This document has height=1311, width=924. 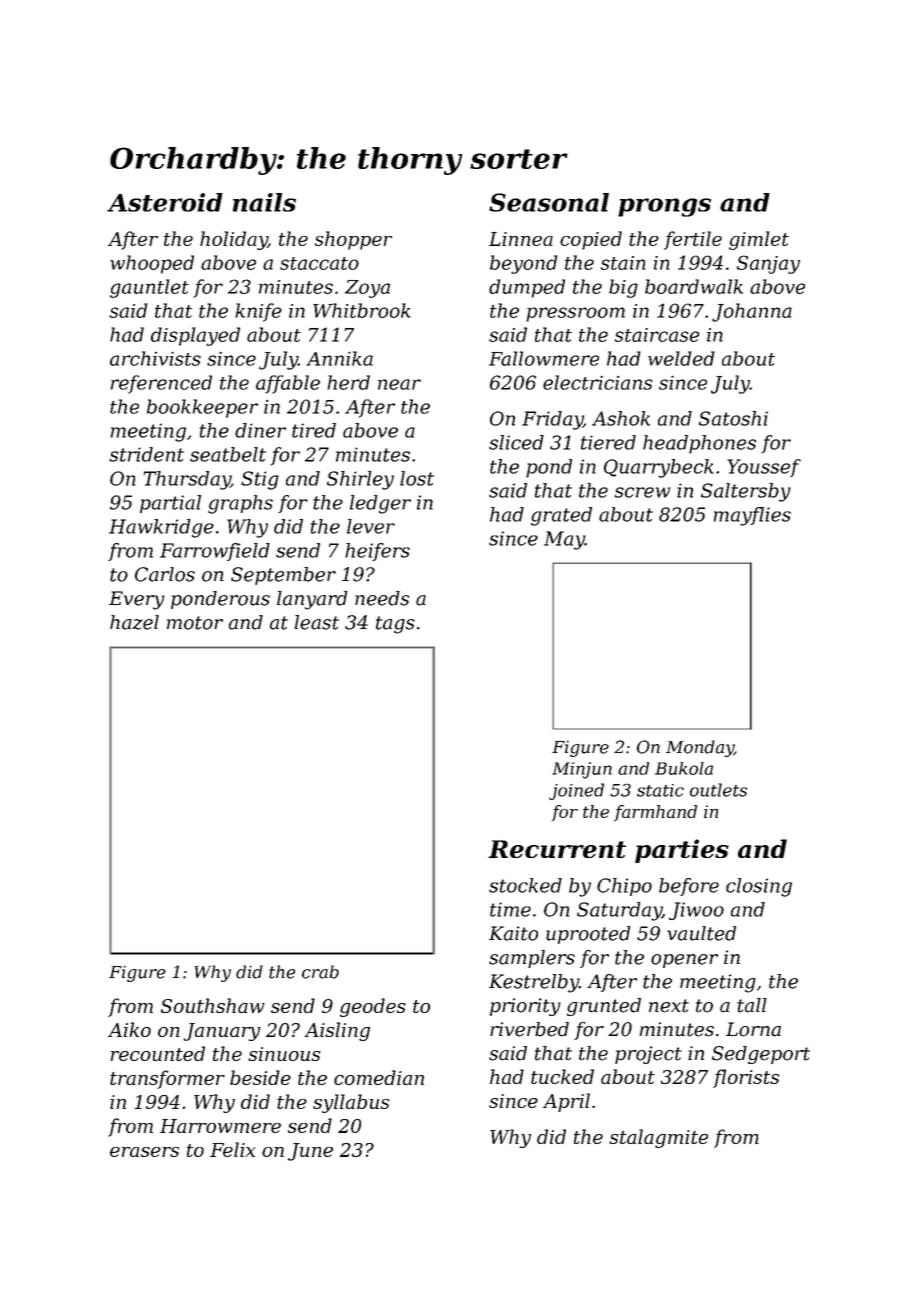 What do you see at coordinates (510, 909) in the document?
I see `time` at bounding box center [510, 909].
